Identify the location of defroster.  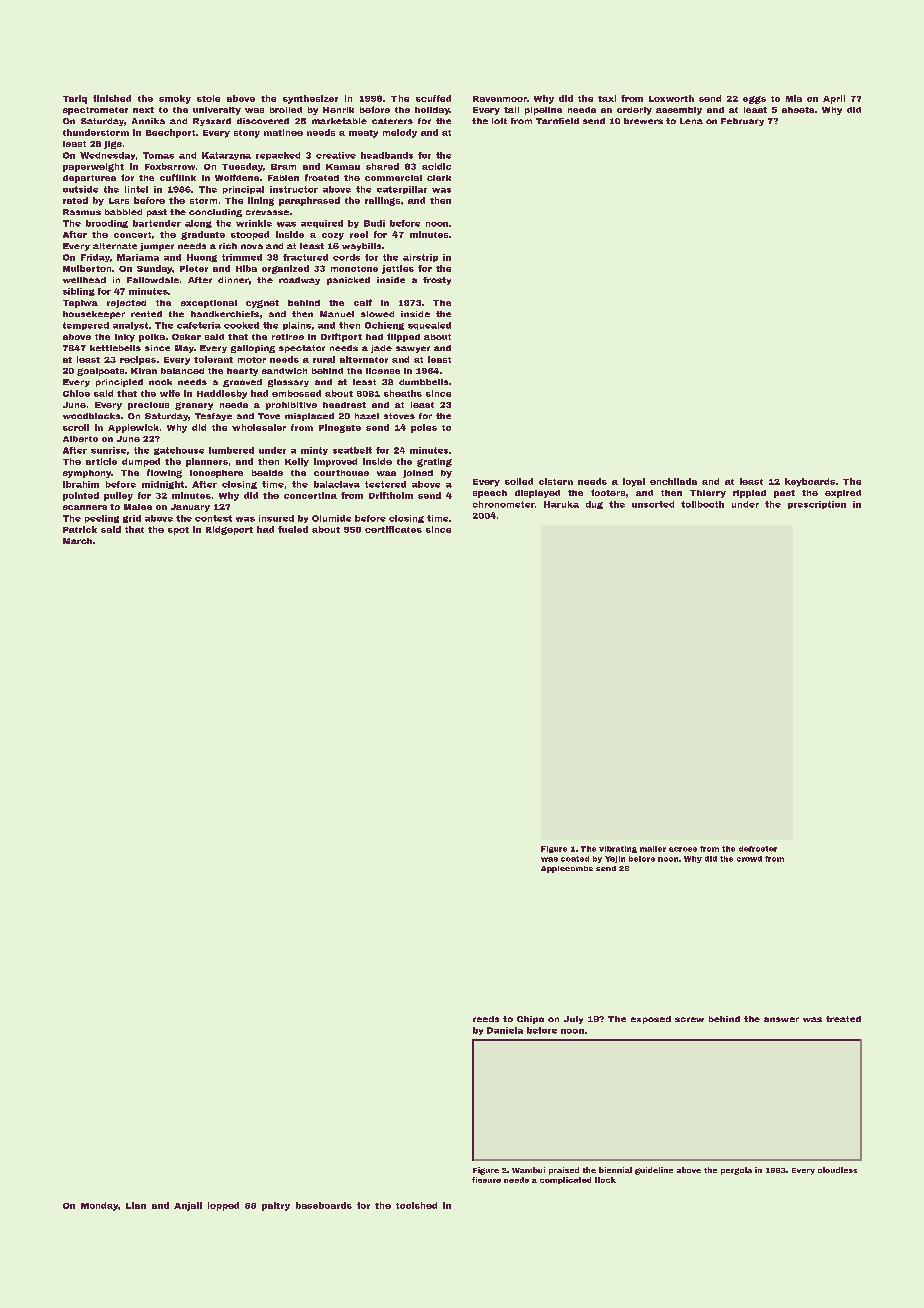
(758, 849).
